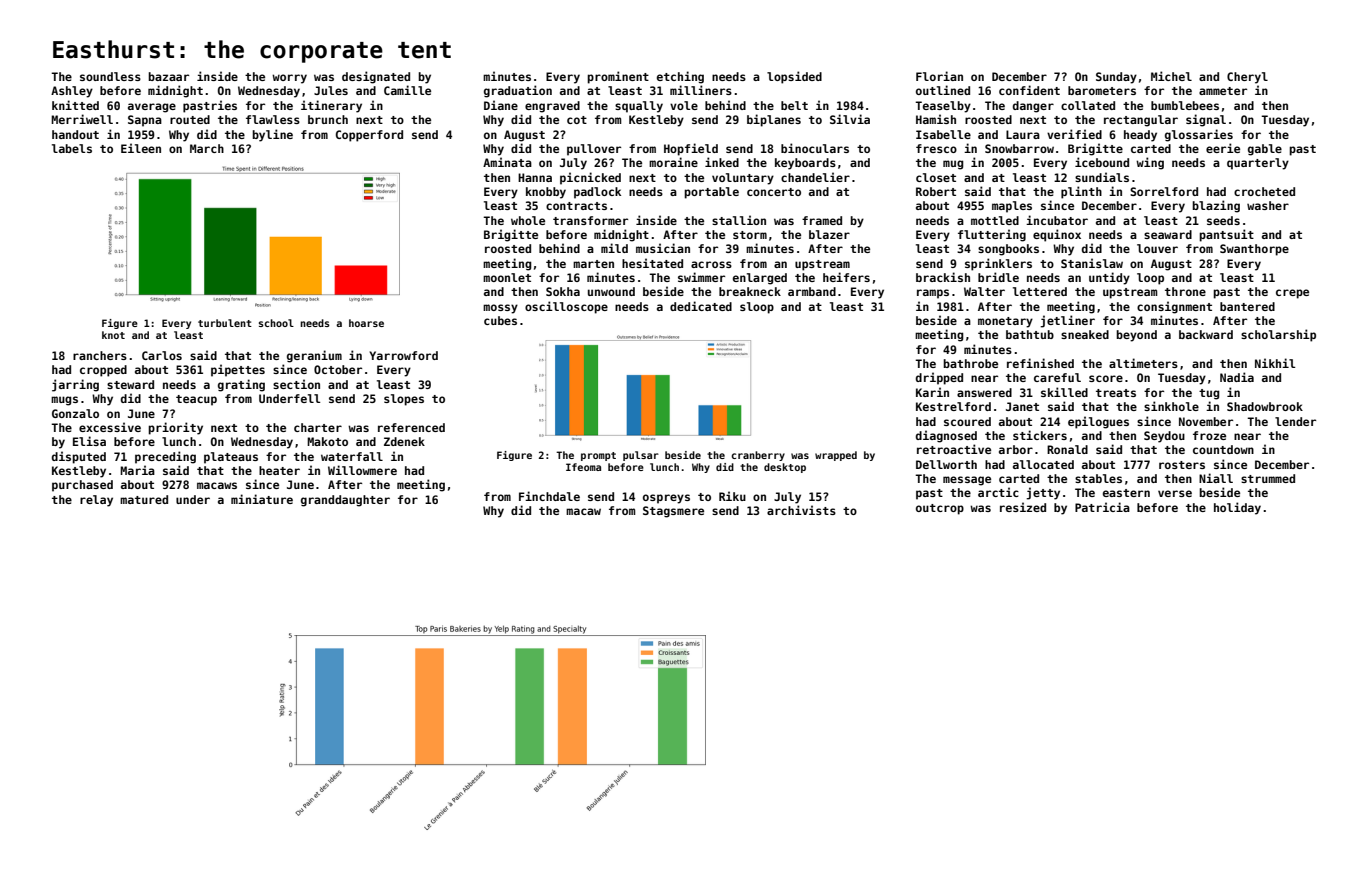 The width and height of the screenshot is (1372, 887). I want to click on Robert, so click(936, 191).
